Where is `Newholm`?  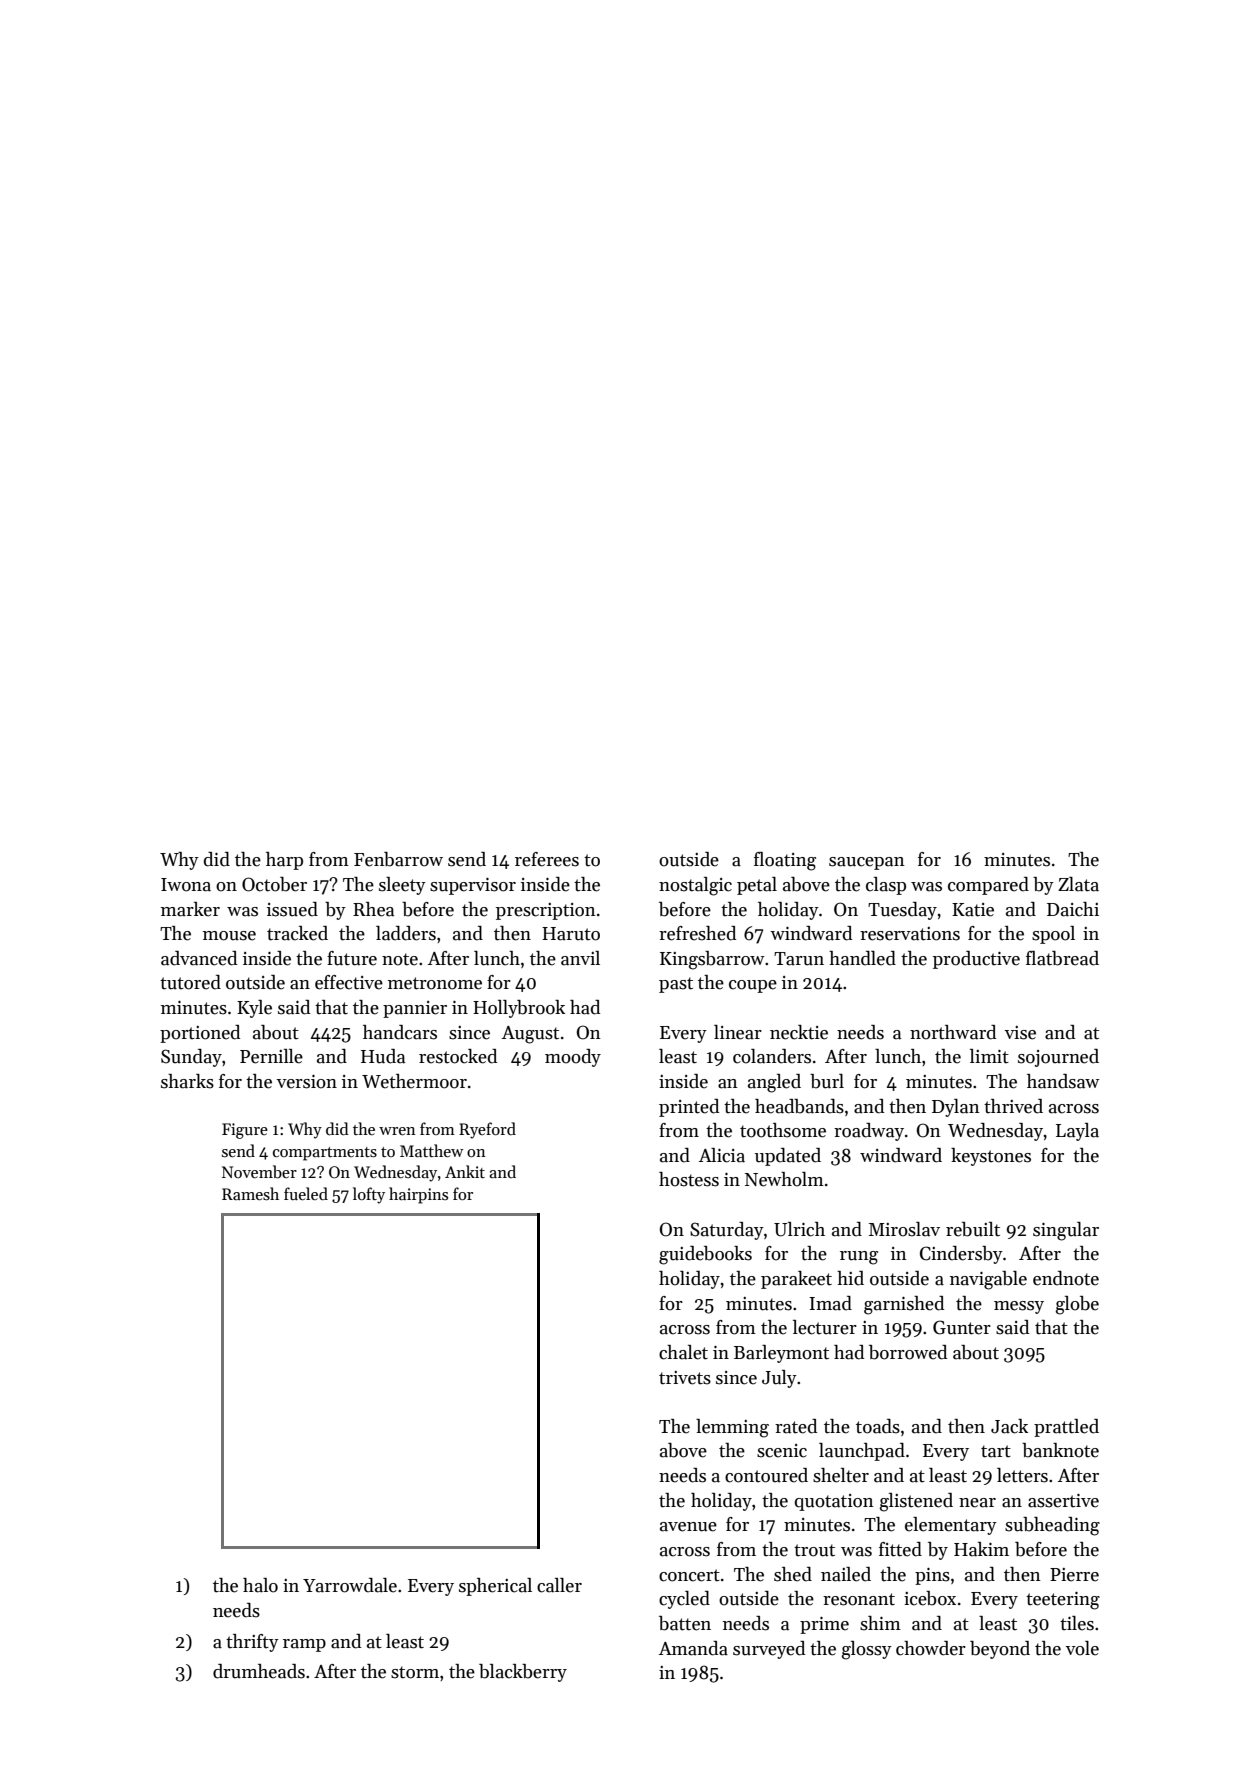 Newholm is located at coordinates (784, 1179).
